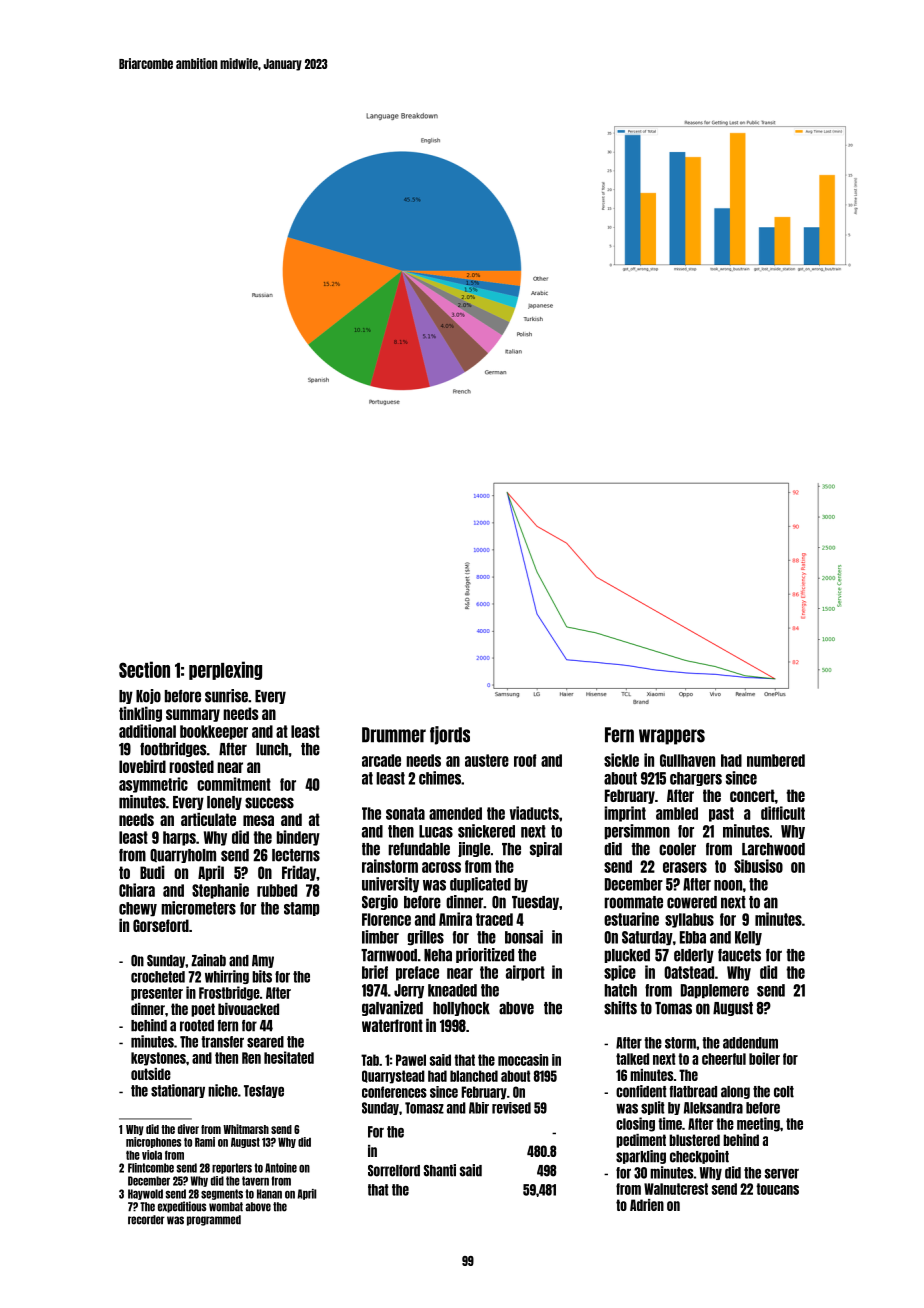 The image size is (924, 1308). I want to click on stamp, so click(302, 909).
